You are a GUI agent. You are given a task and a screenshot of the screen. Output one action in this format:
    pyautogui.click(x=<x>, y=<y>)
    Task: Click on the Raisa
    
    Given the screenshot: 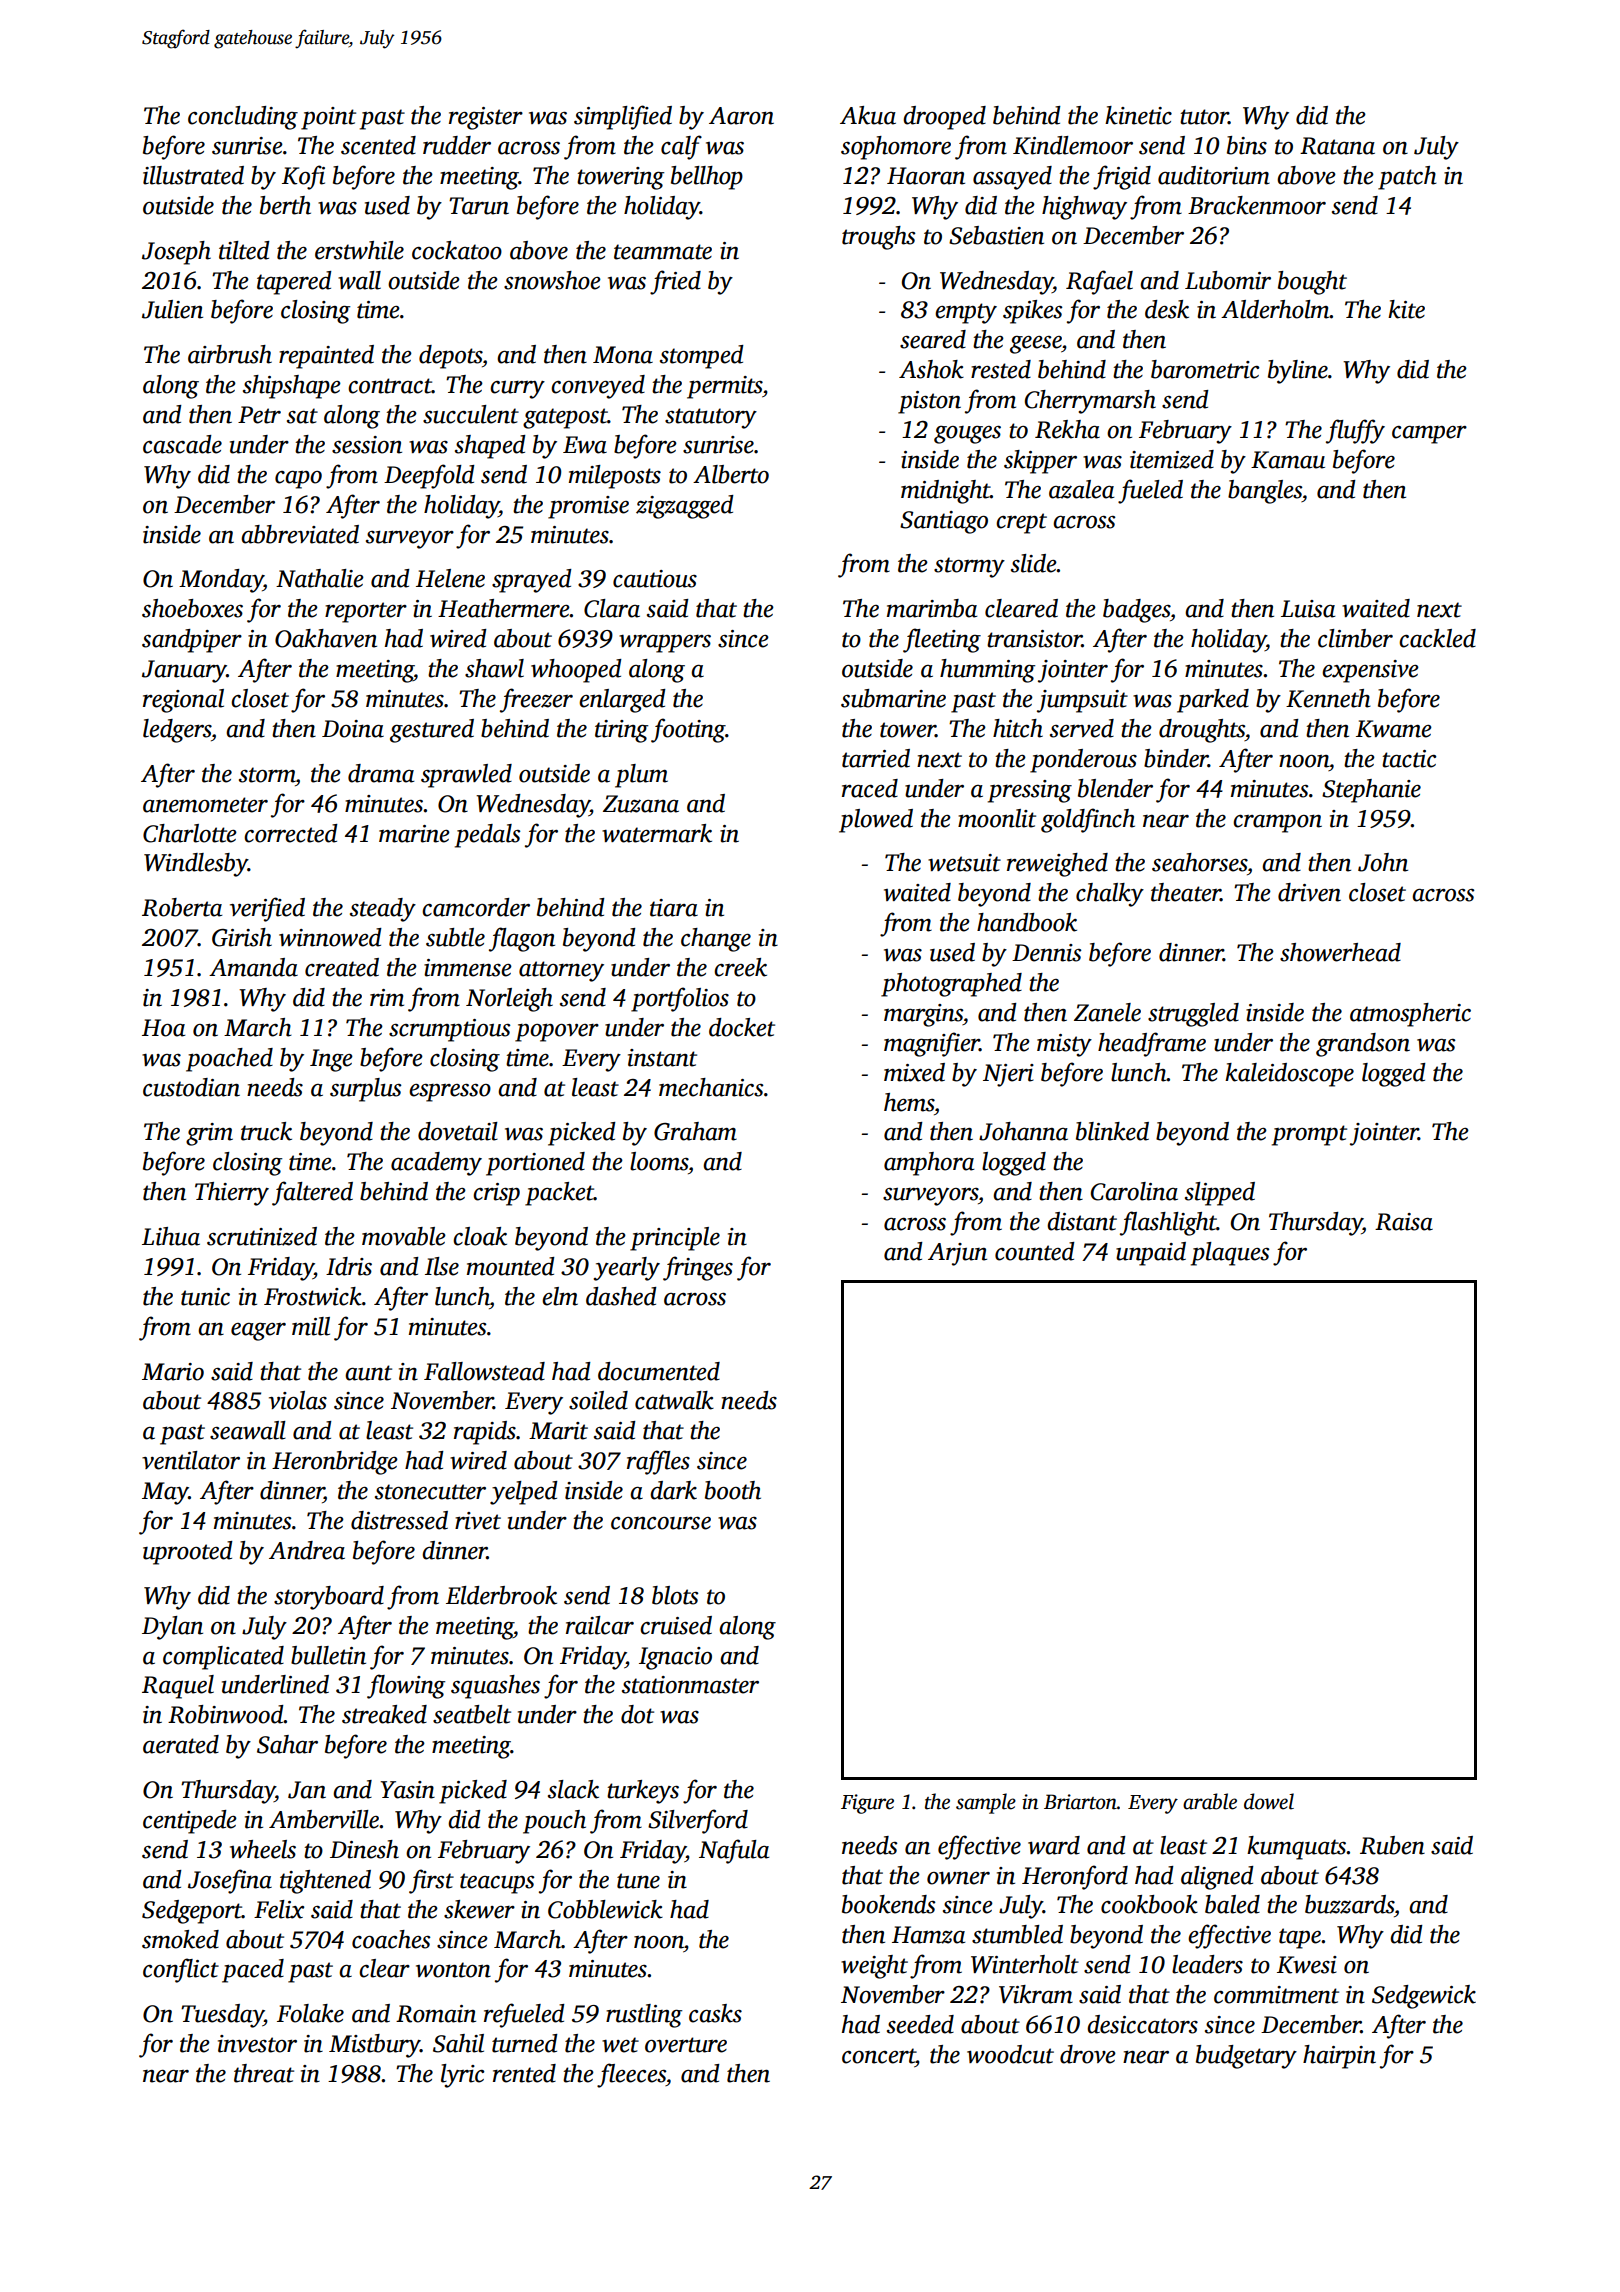 What is the action you would take?
    pyautogui.click(x=1404, y=1222)
